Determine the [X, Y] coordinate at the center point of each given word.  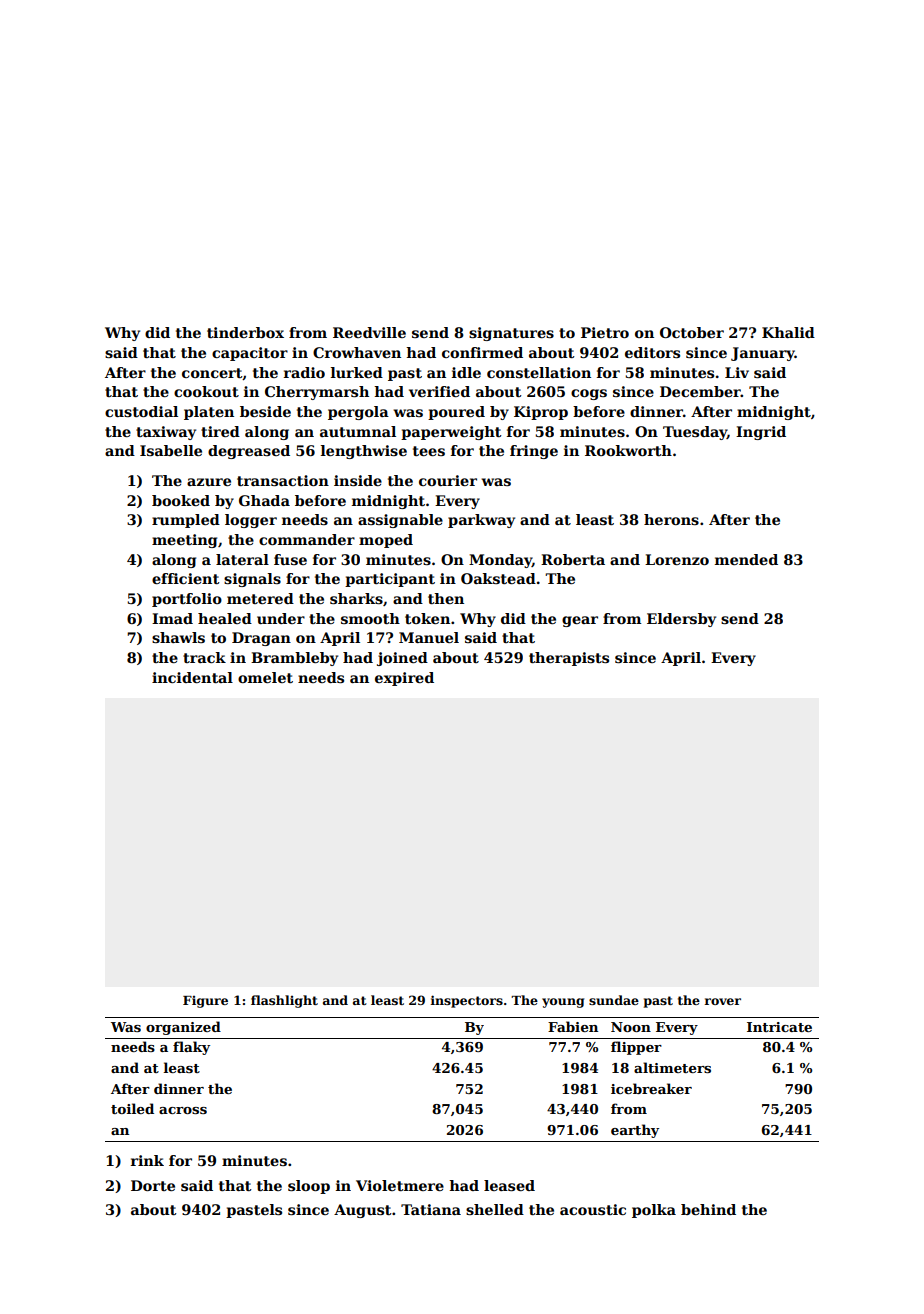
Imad [172, 618]
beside [265, 411]
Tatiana [431, 1209]
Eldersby [681, 620]
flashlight [284, 1001]
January [763, 354]
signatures [511, 334]
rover [723, 1001]
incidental [192, 677]
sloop [309, 1187]
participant [390, 580]
